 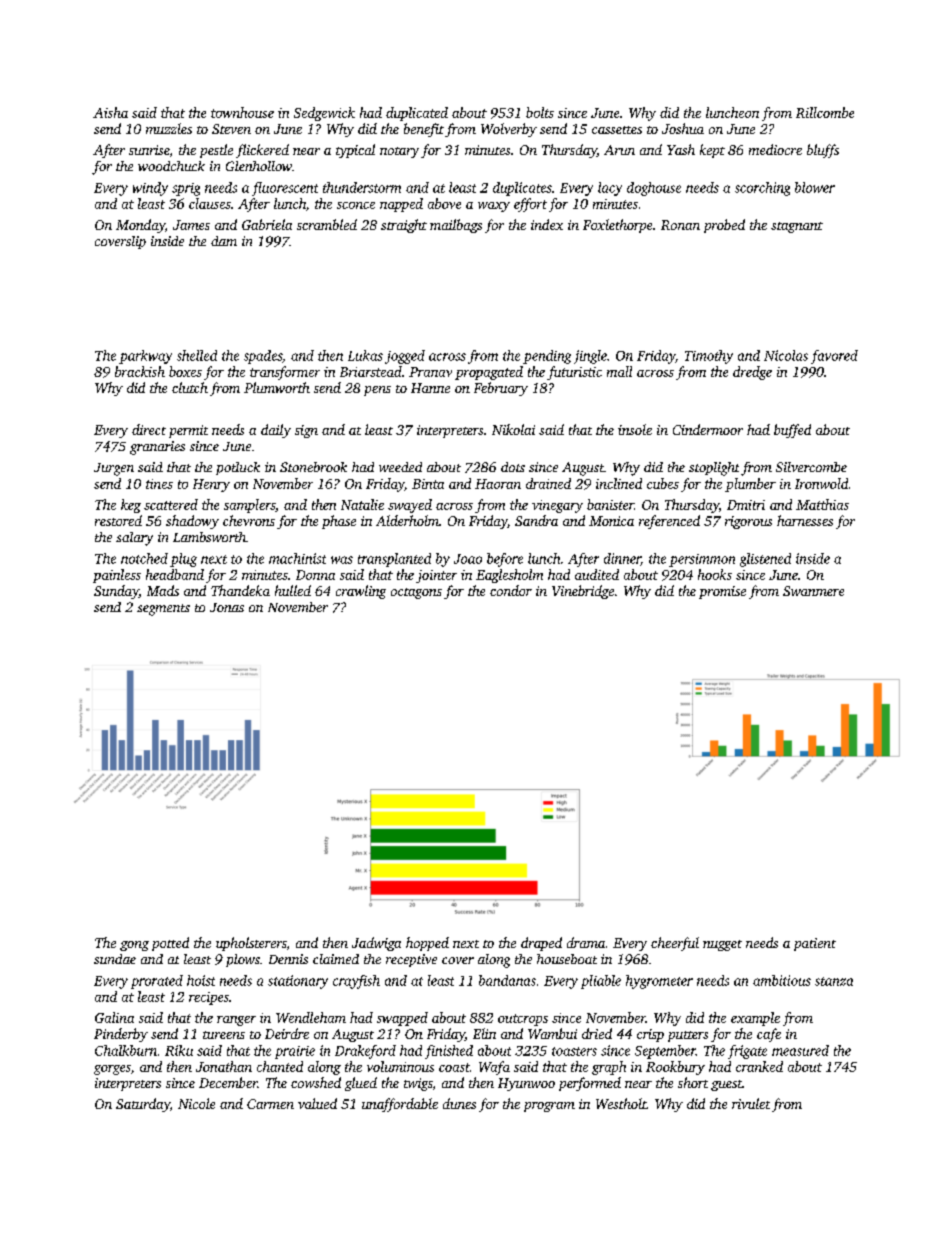 What do you see at coordinates (238, 468) in the screenshot?
I see `potluck` at bounding box center [238, 468].
